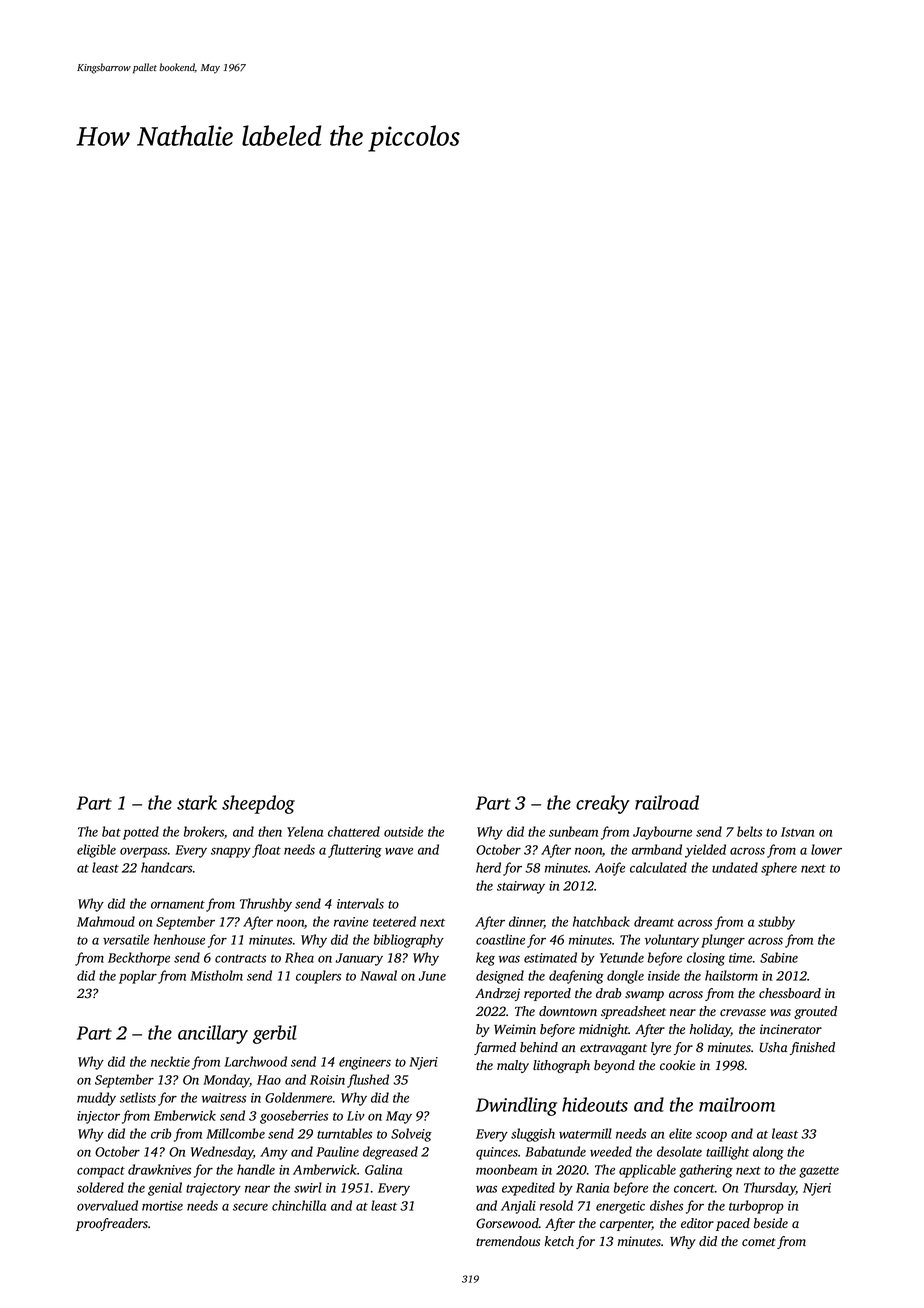 The image size is (924, 1308). What do you see at coordinates (226, 1081) in the screenshot?
I see `Monday` at bounding box center [226, 1081].
